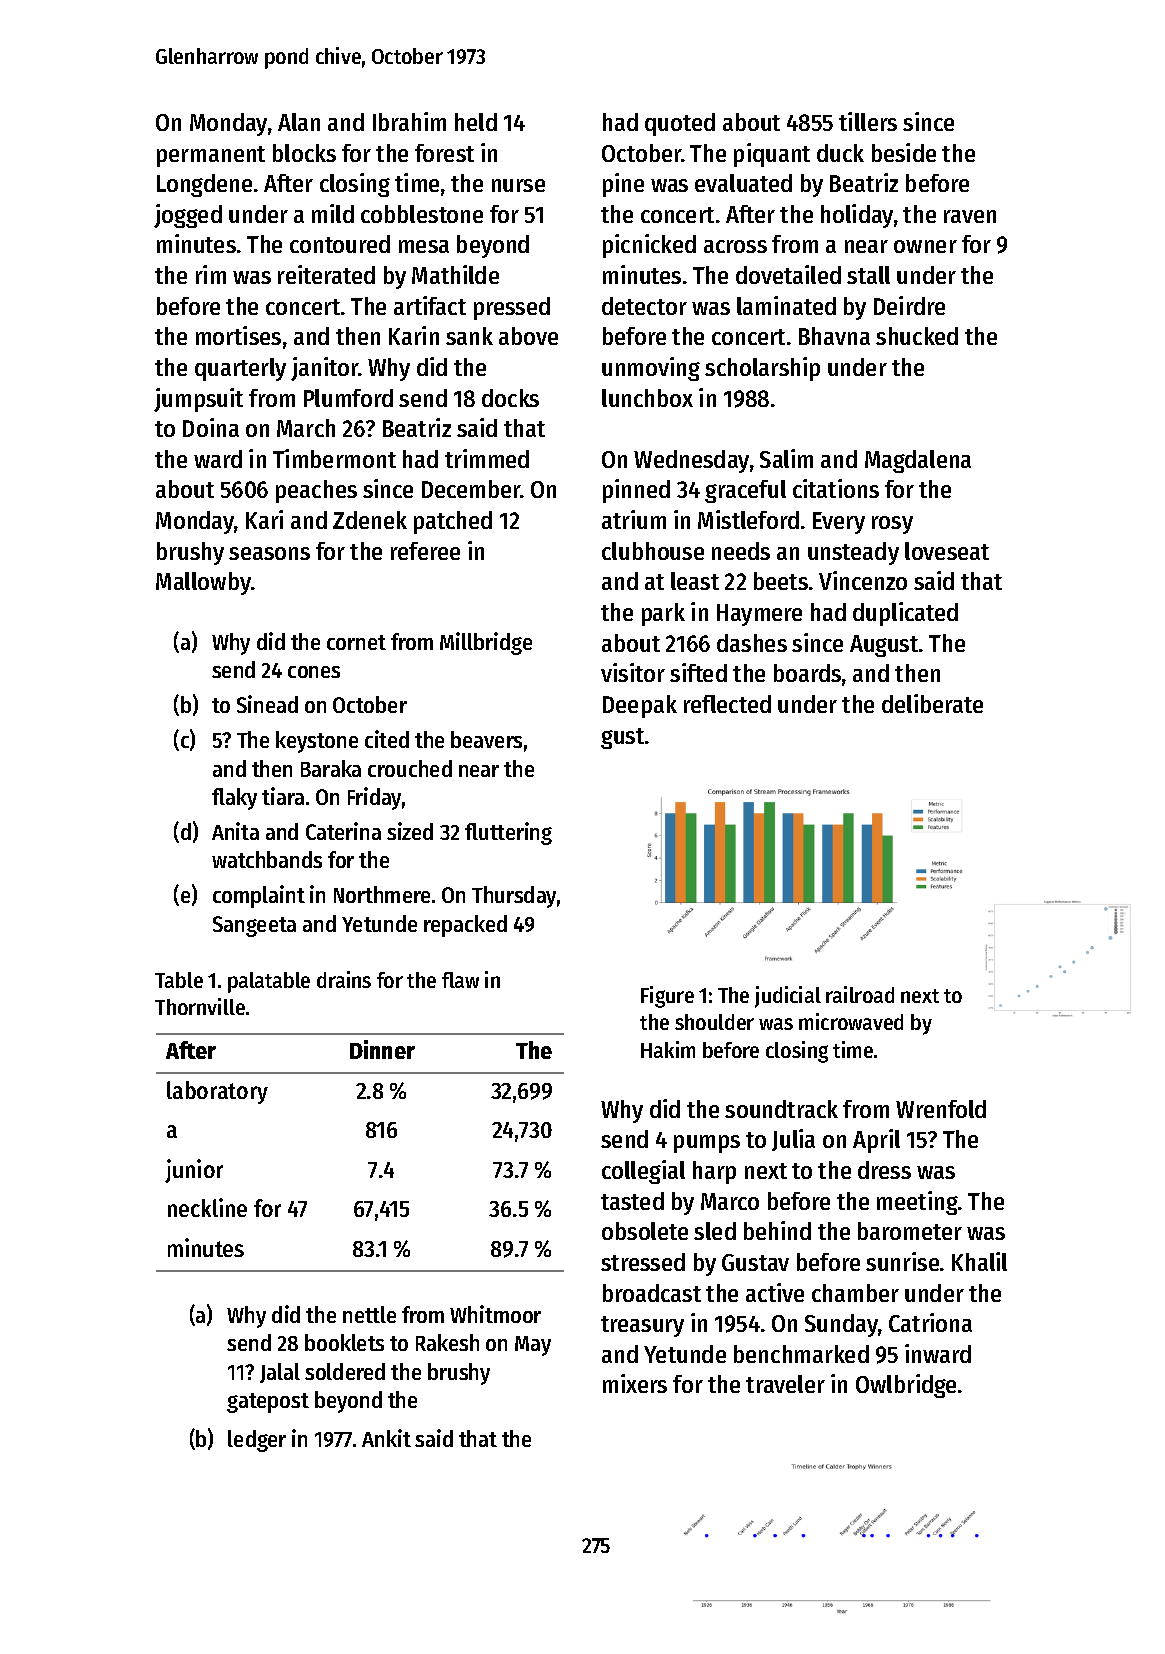  What do you see at coordinates (455, 274) in the document?
I see `Mathilde` at bounding box center [455, 274].
